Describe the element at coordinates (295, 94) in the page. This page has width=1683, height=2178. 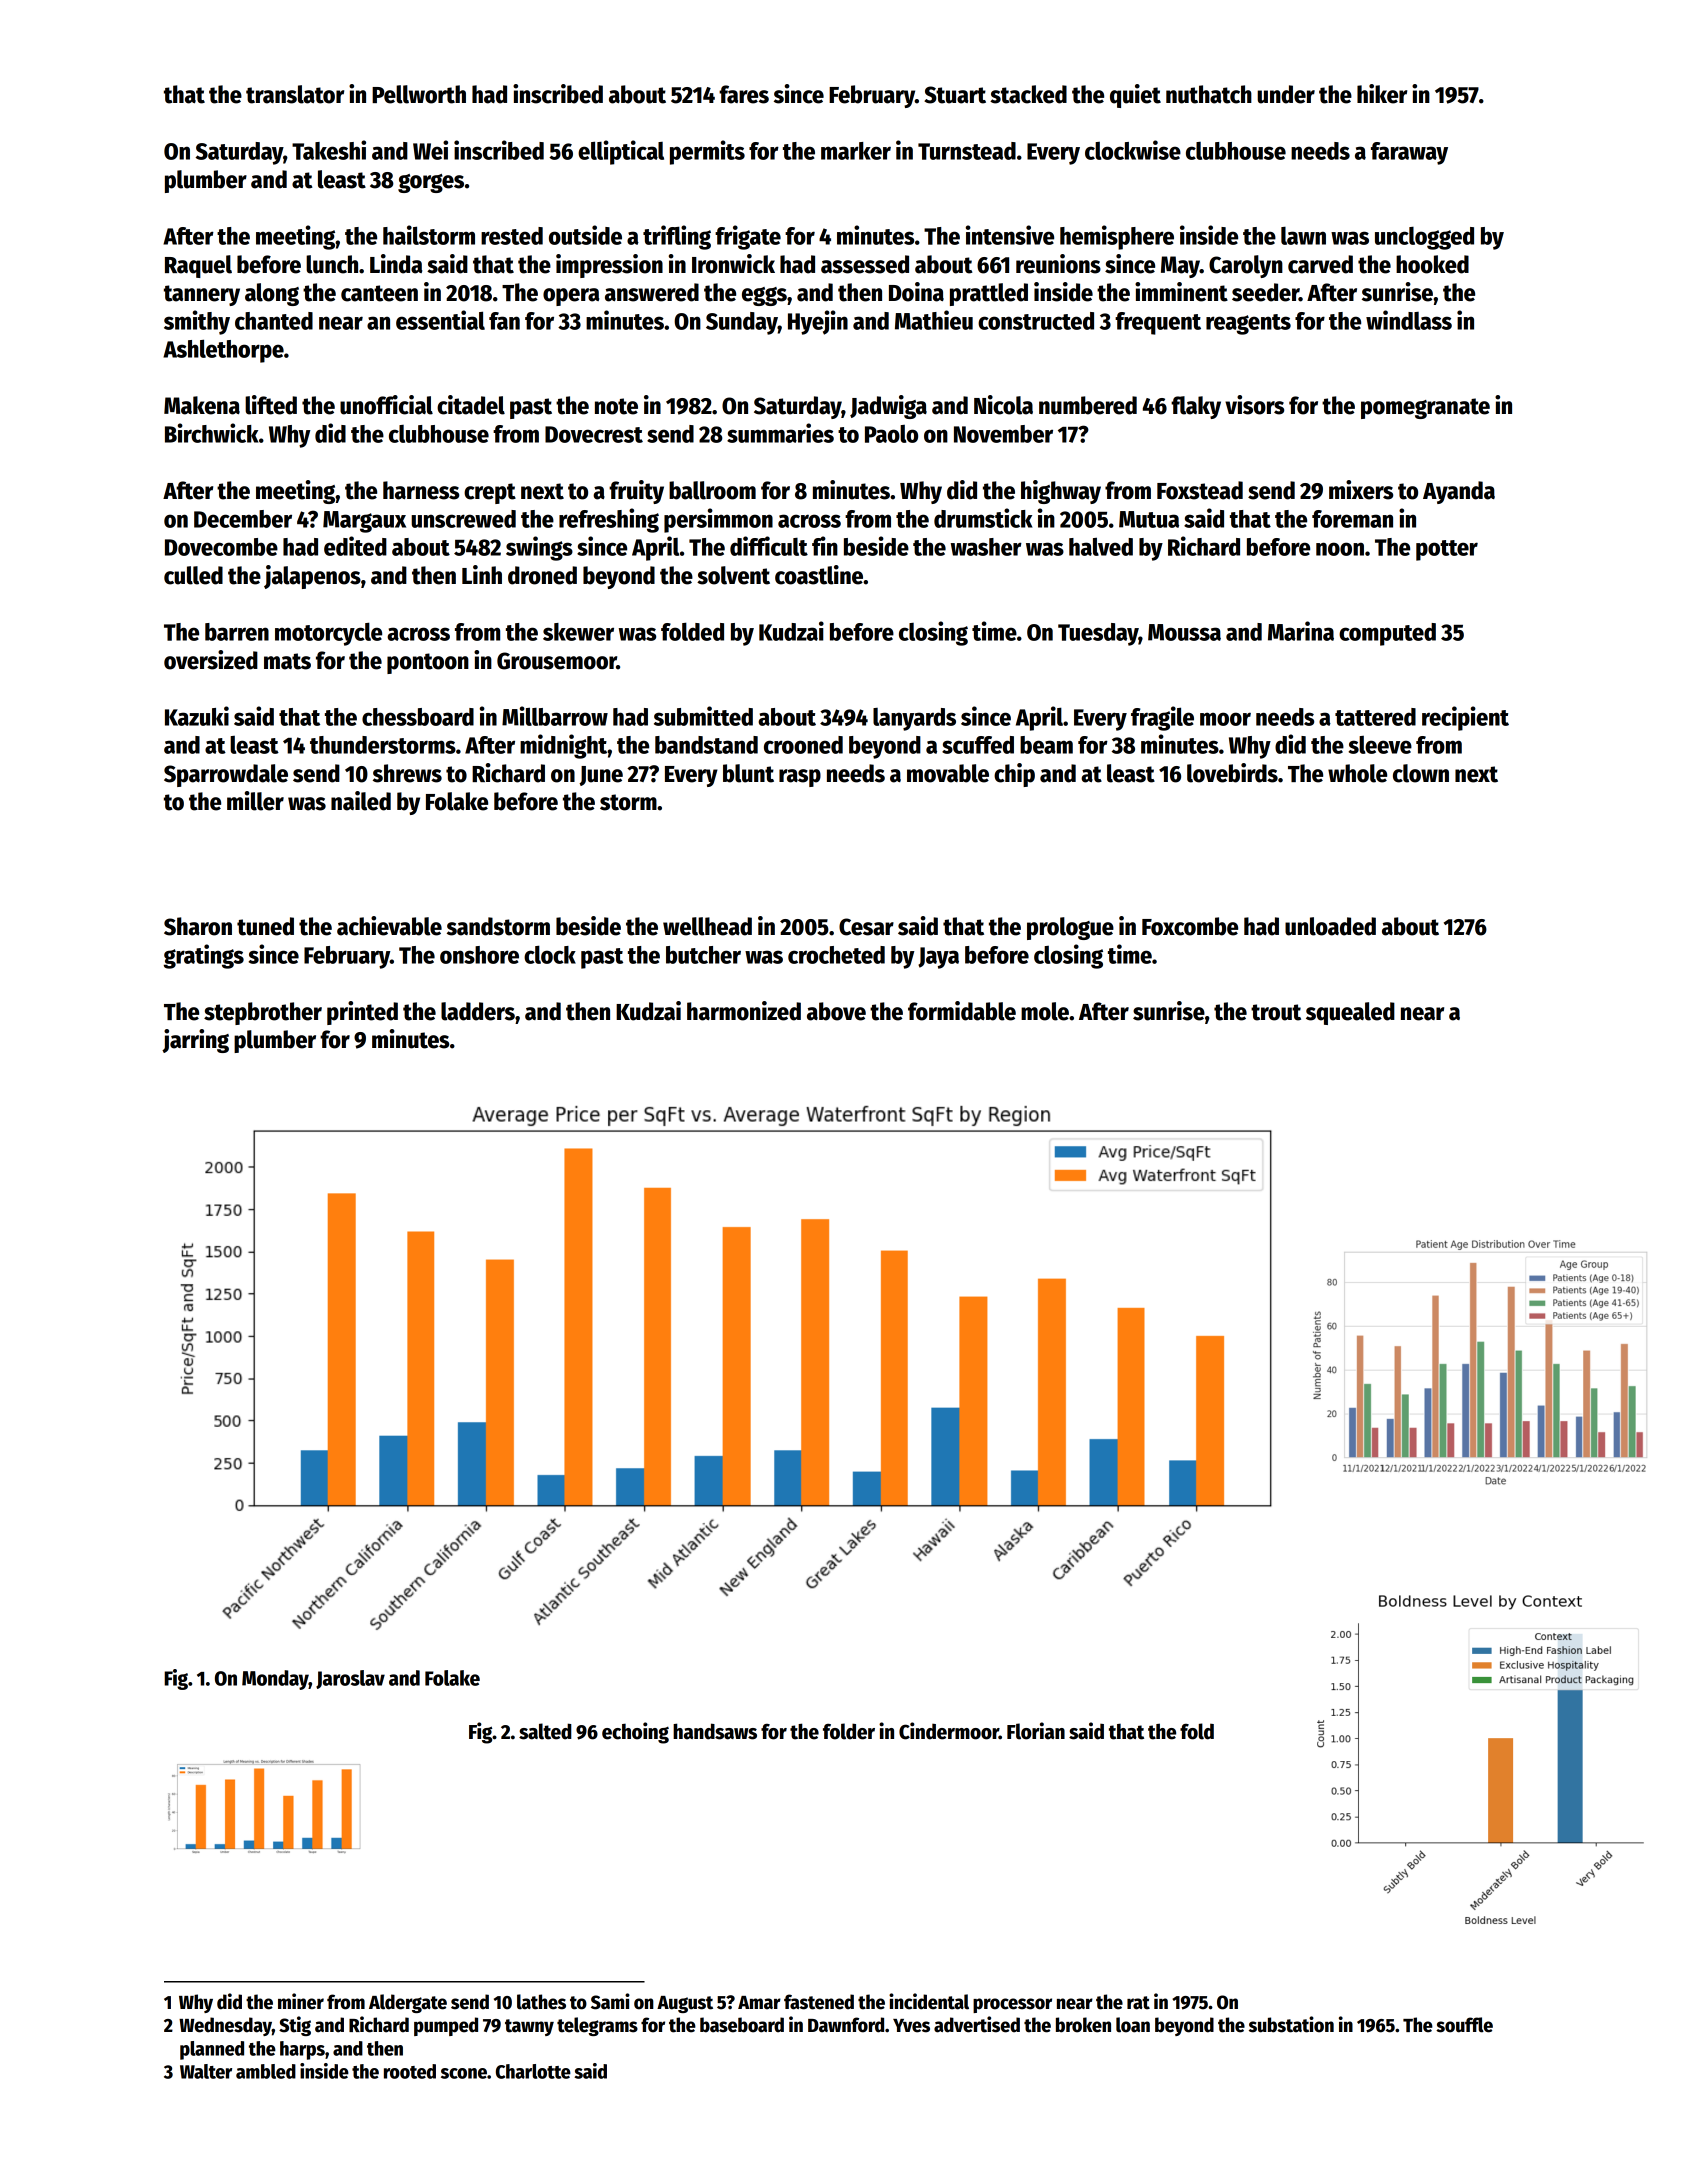
I see `translator` at that location.
